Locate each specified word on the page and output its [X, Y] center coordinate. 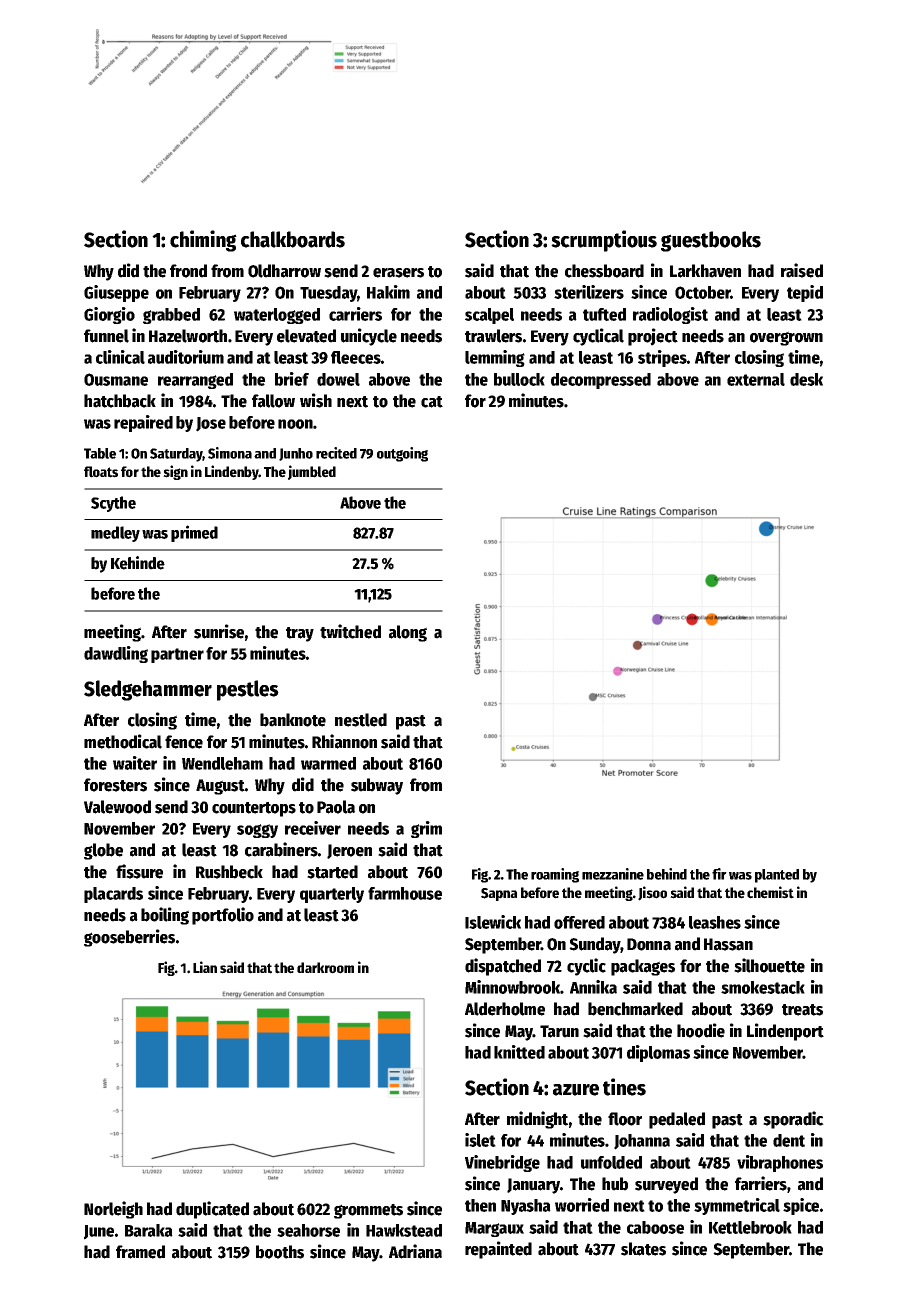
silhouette [769, 965]
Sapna [499, 894]
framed [140, 1252]
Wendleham [222, 763]
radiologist [670, 315]
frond [188, 271]
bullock [519, 379]
